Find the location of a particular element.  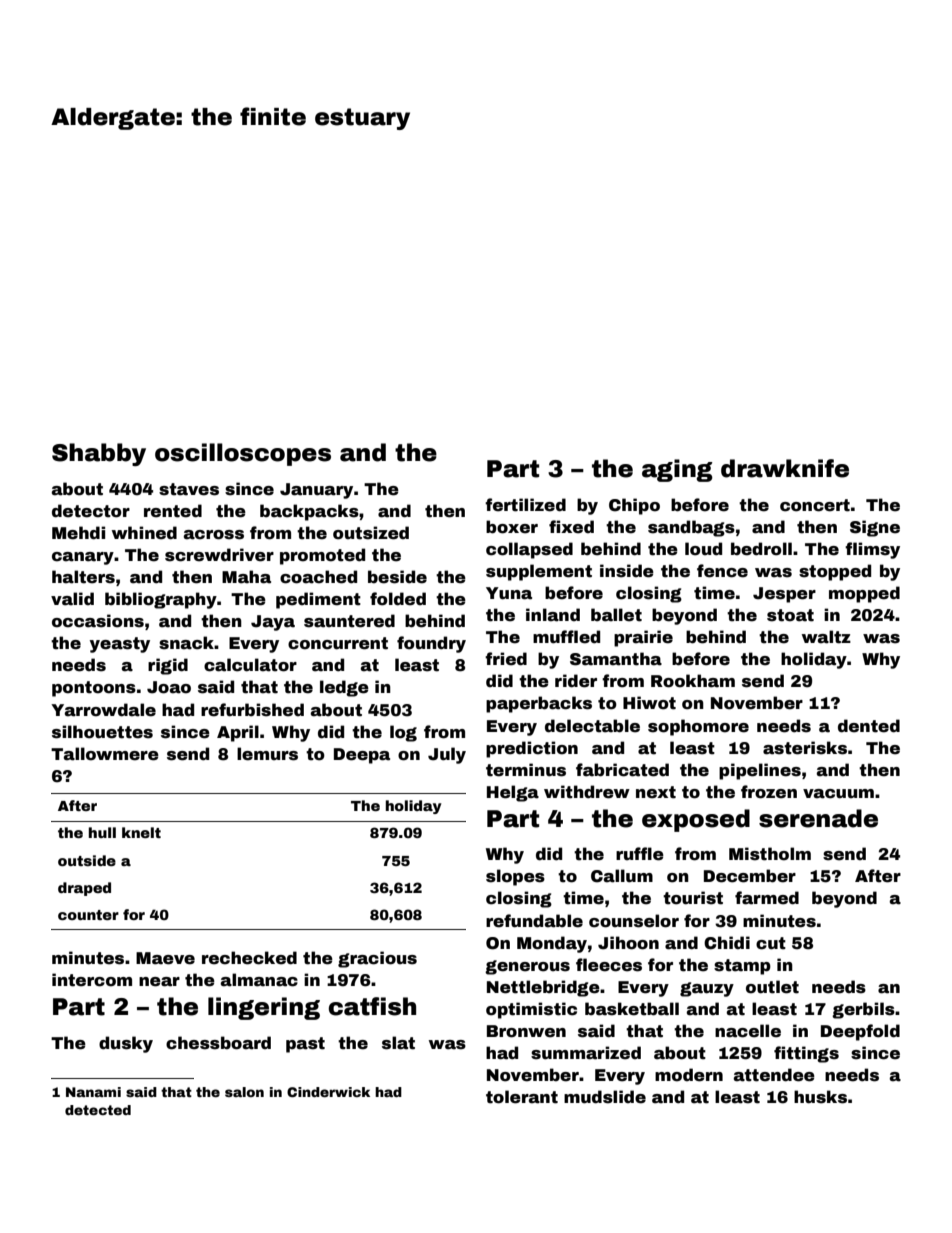

tourist is located at coordinates (693, 898).
